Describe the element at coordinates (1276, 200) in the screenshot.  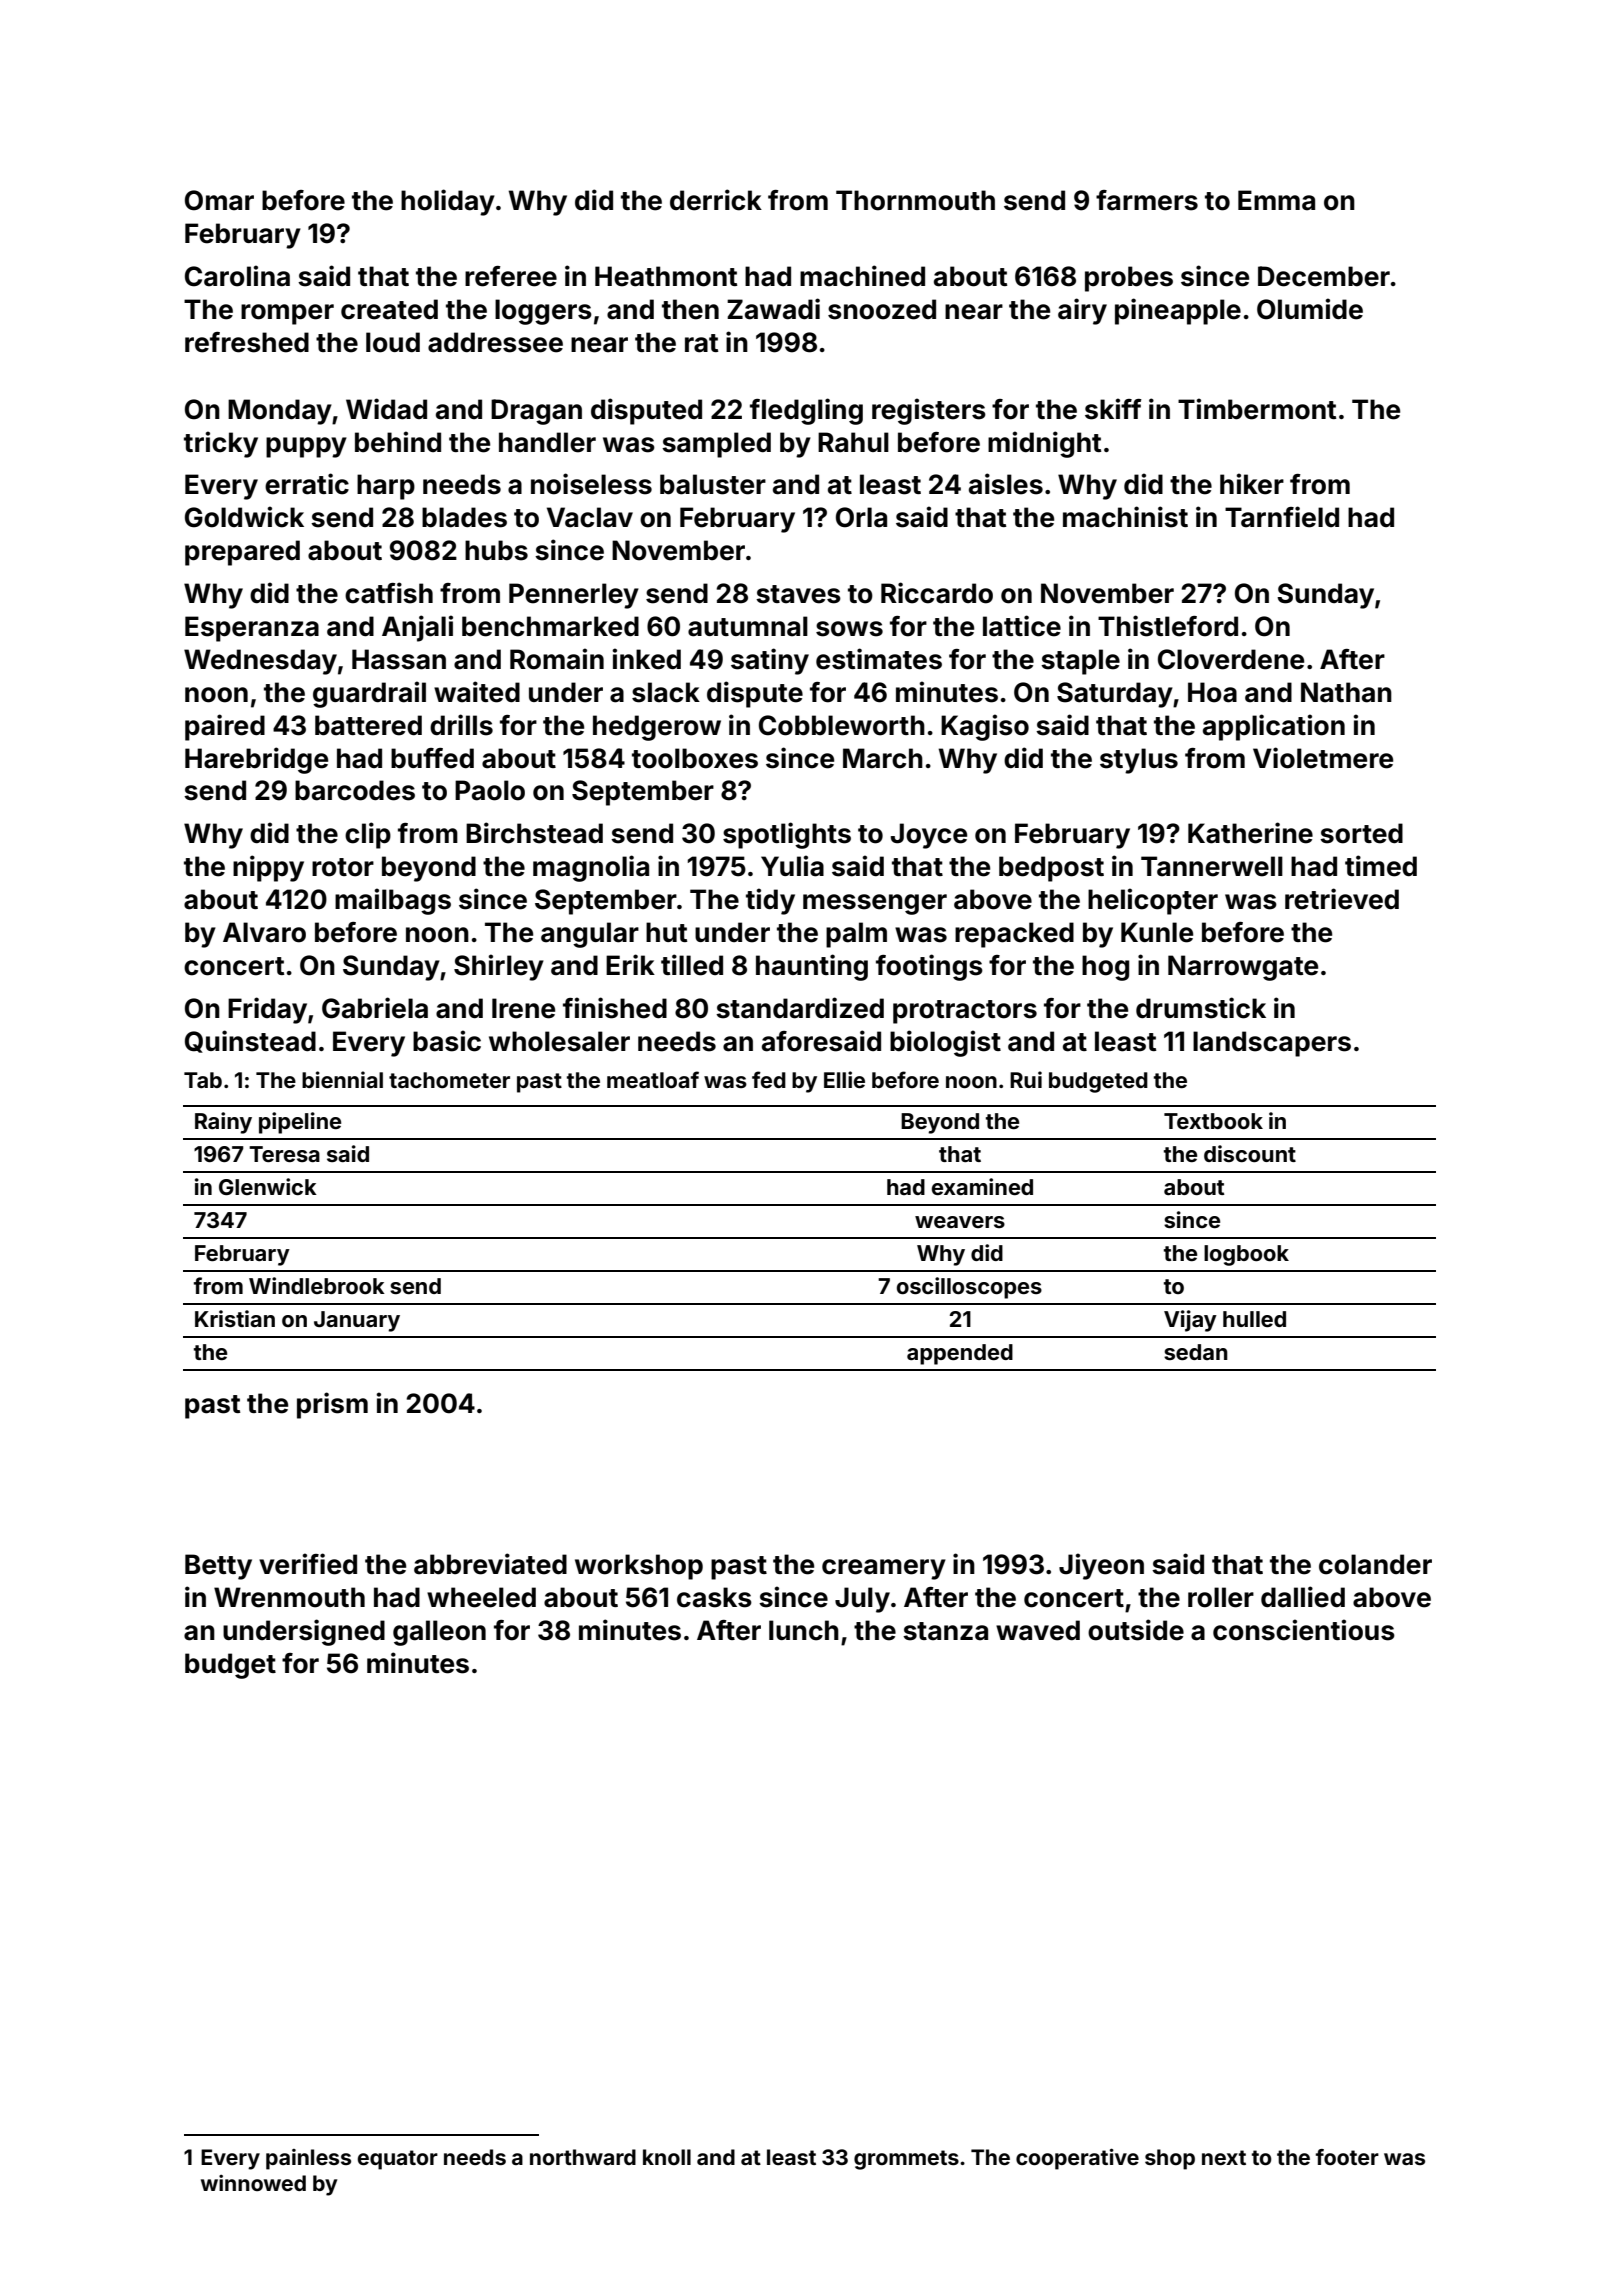
I see `Emma` at that location.
